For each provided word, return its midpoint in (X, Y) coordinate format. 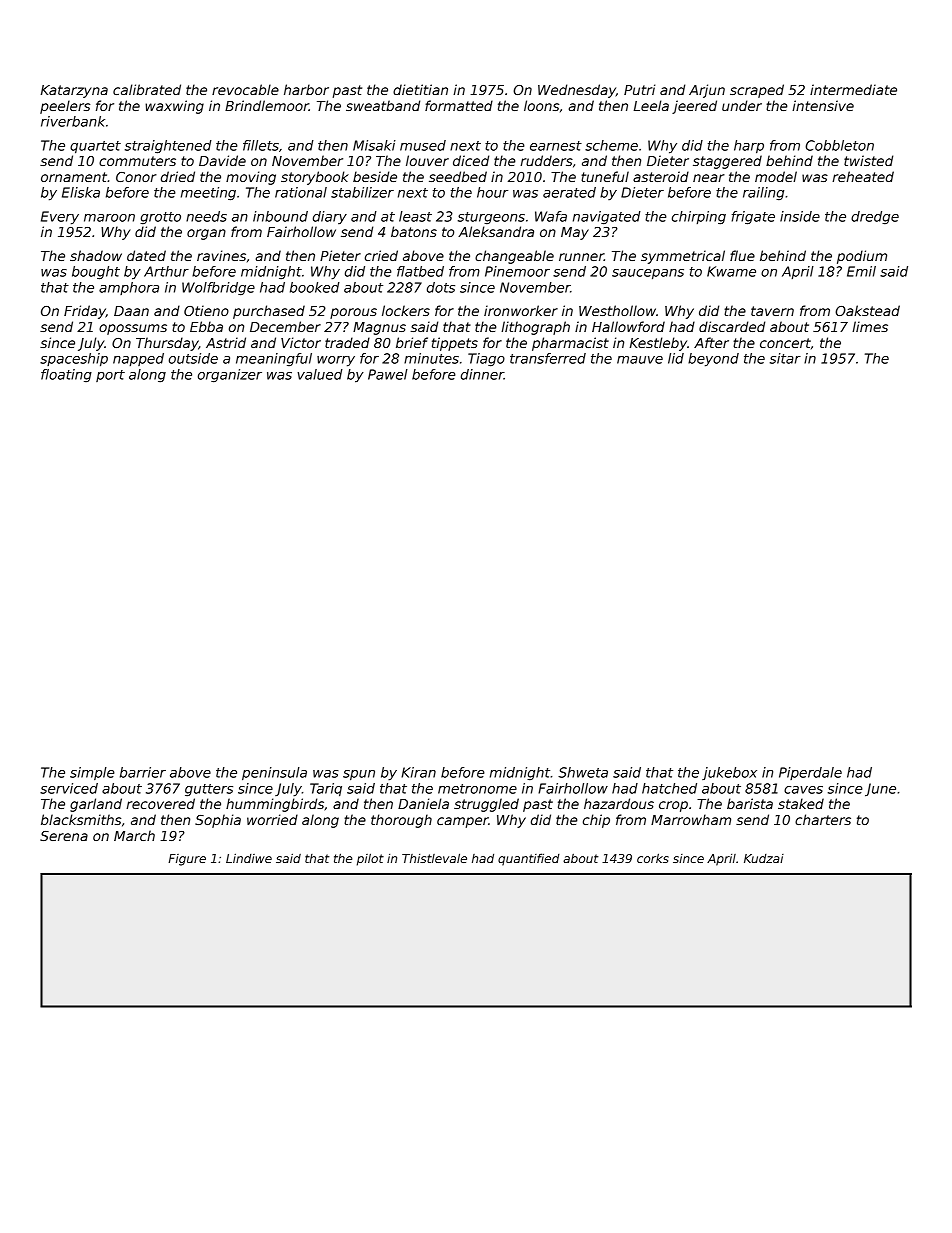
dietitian (420, 89)
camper (463, 822)
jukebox (729, 773)
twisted (868, 160)
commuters (137, 161)
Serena (64, 836)
